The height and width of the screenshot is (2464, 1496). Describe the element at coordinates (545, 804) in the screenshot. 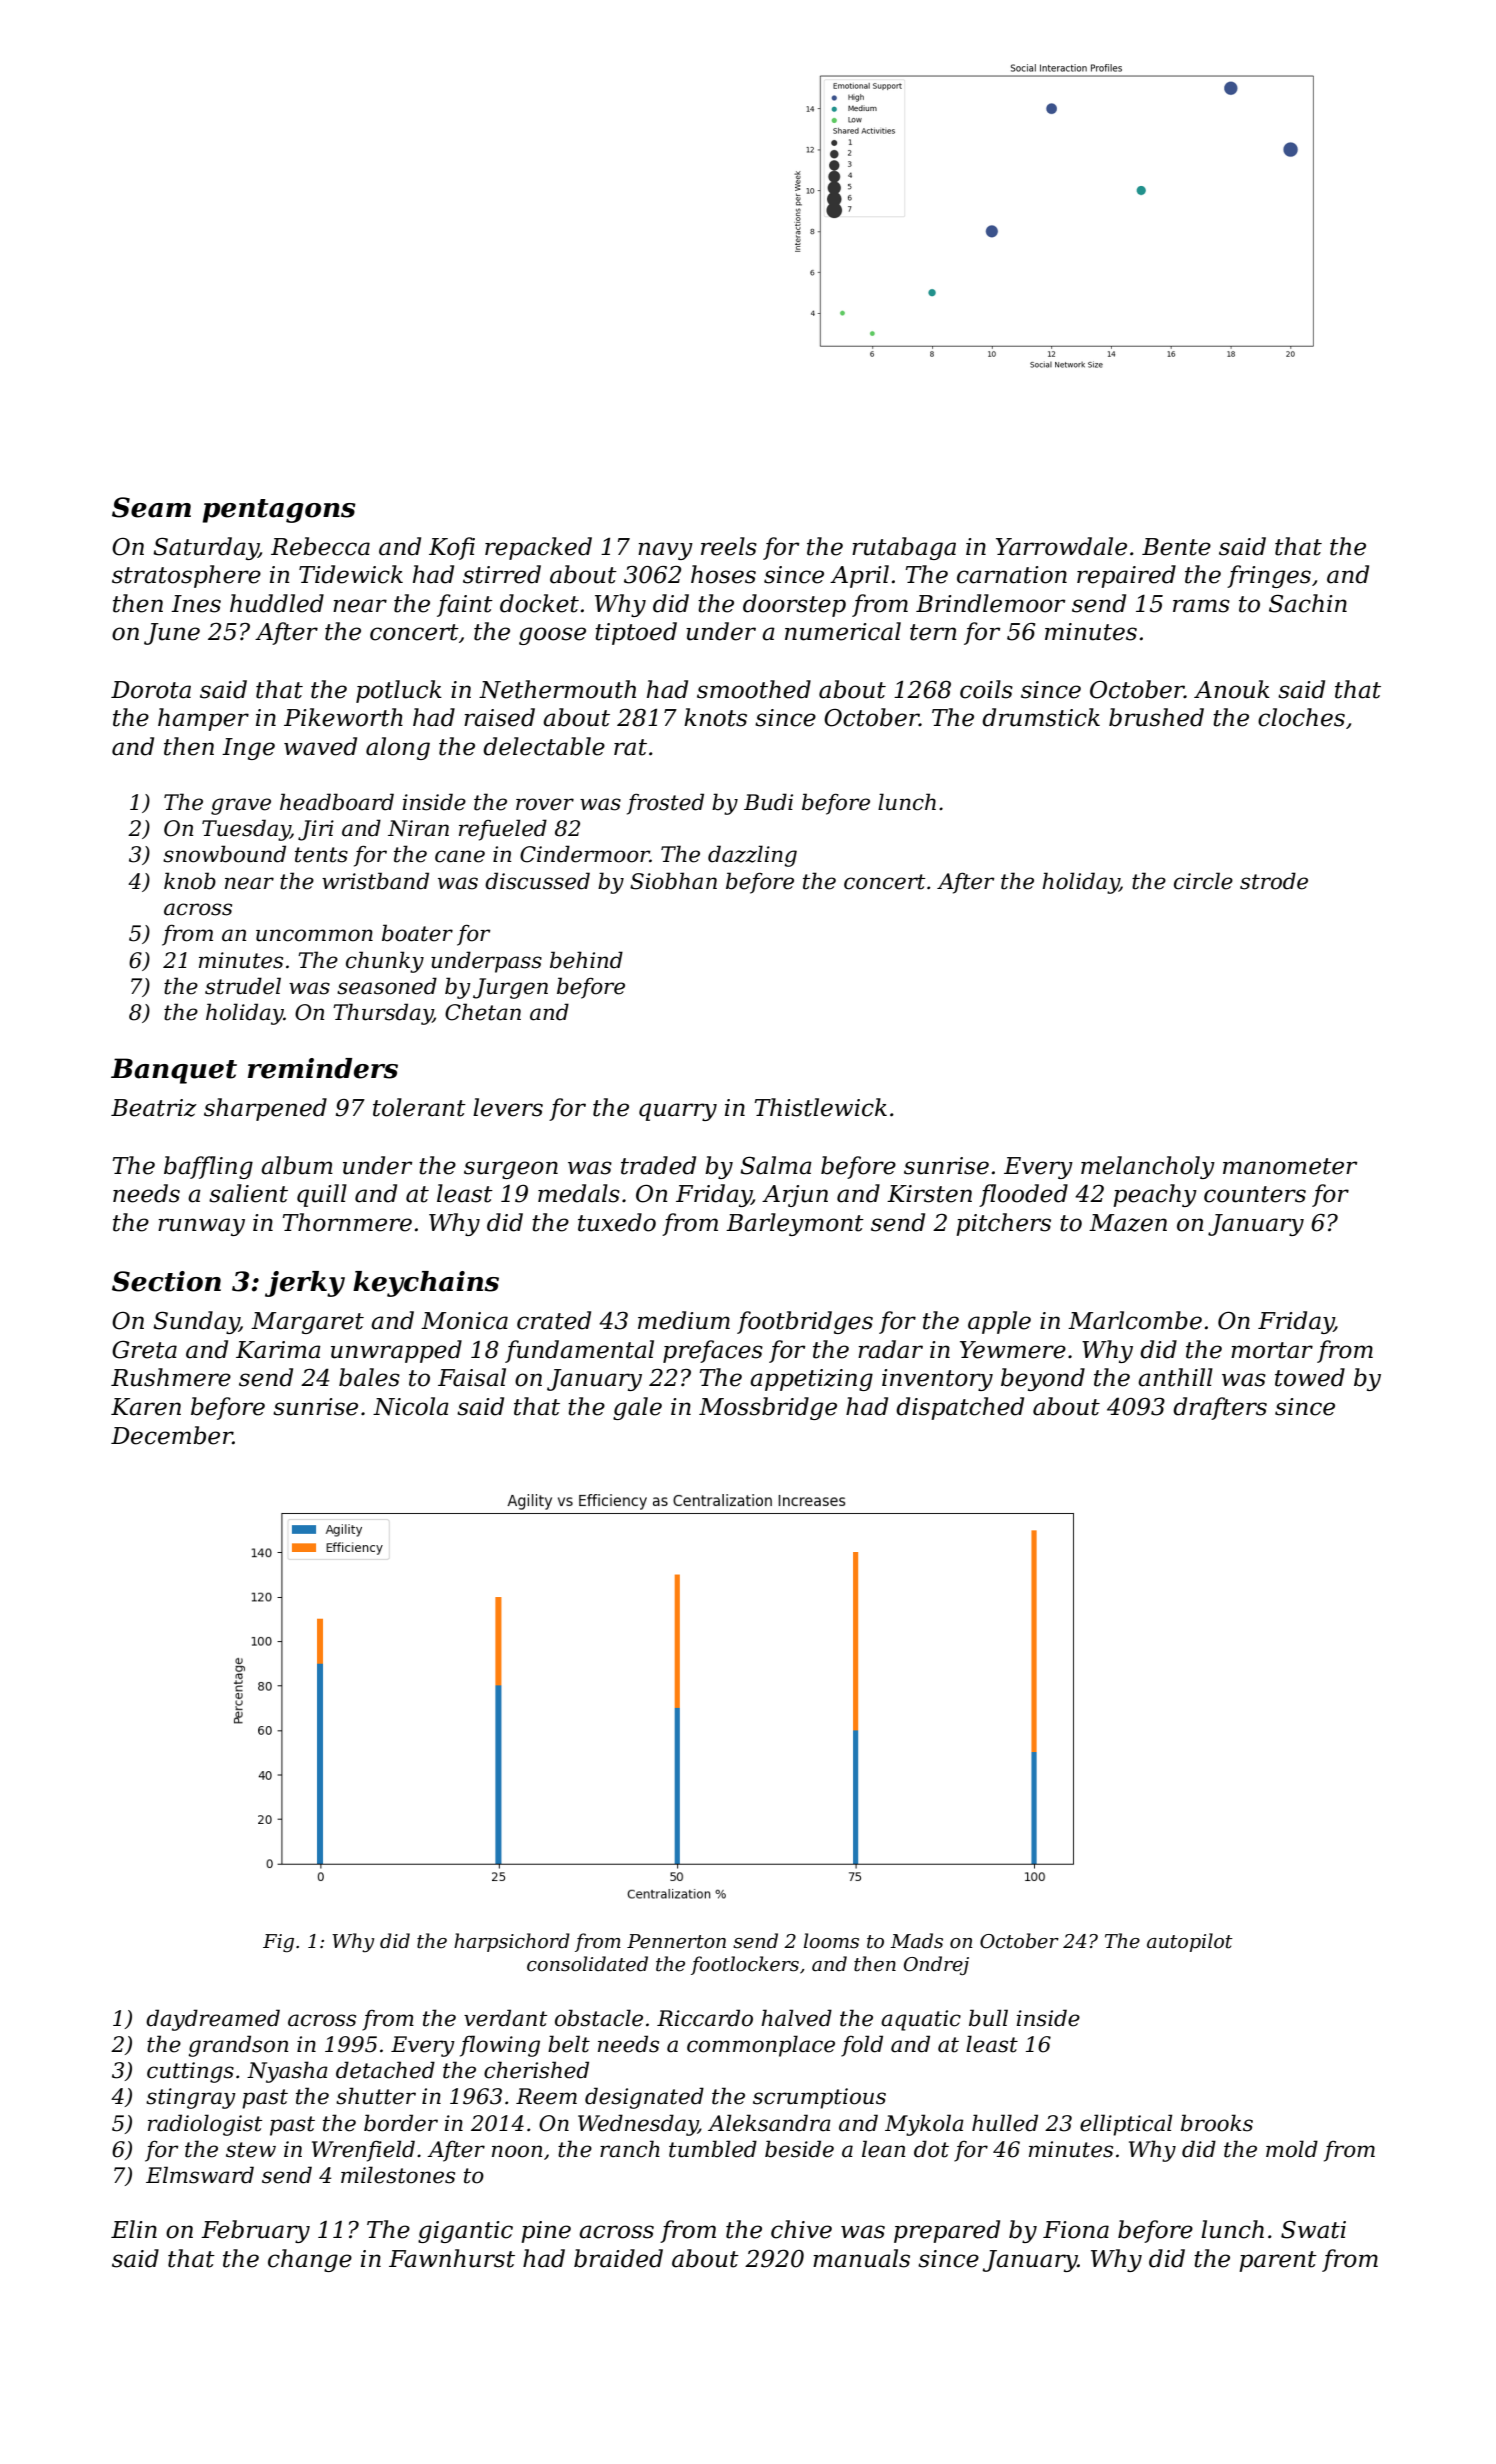

I see `rover` at that location.
